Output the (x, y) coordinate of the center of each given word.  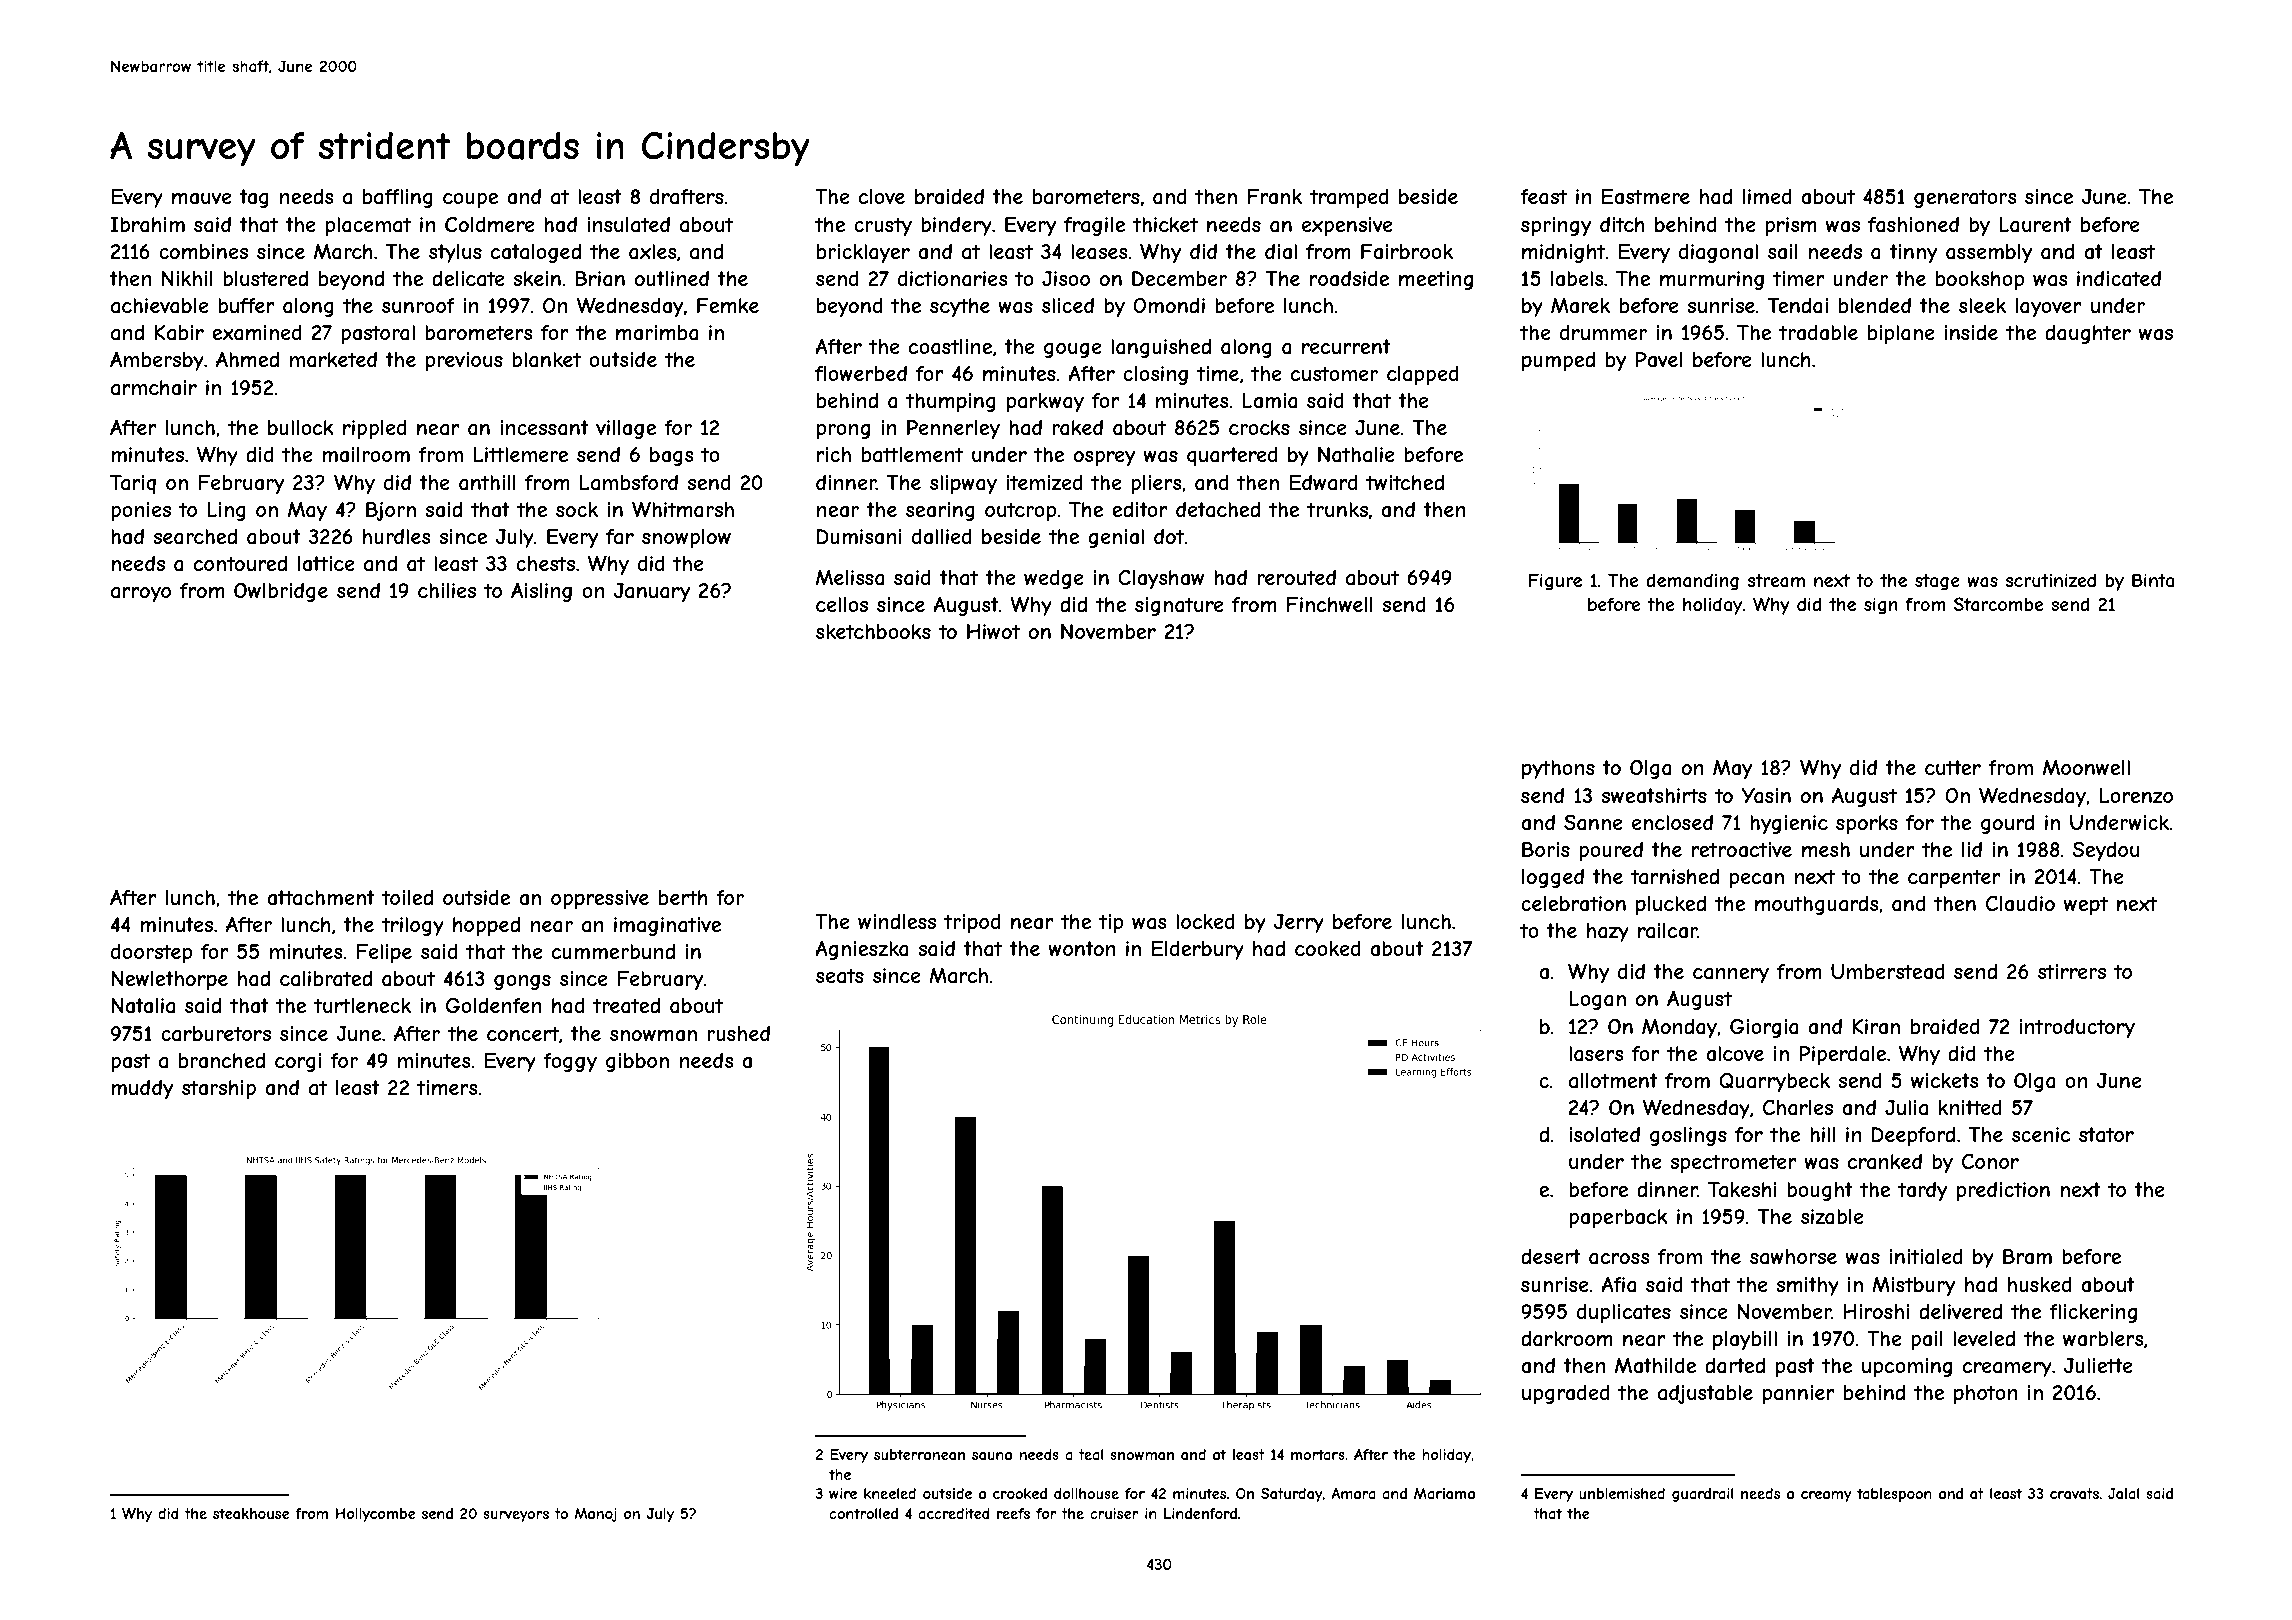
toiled (407, 897)
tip (1111, 923)
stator (2106, 1135)
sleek (1982, 305)
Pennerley (953, 429)
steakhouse (251, 1513)
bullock (301, 427)
